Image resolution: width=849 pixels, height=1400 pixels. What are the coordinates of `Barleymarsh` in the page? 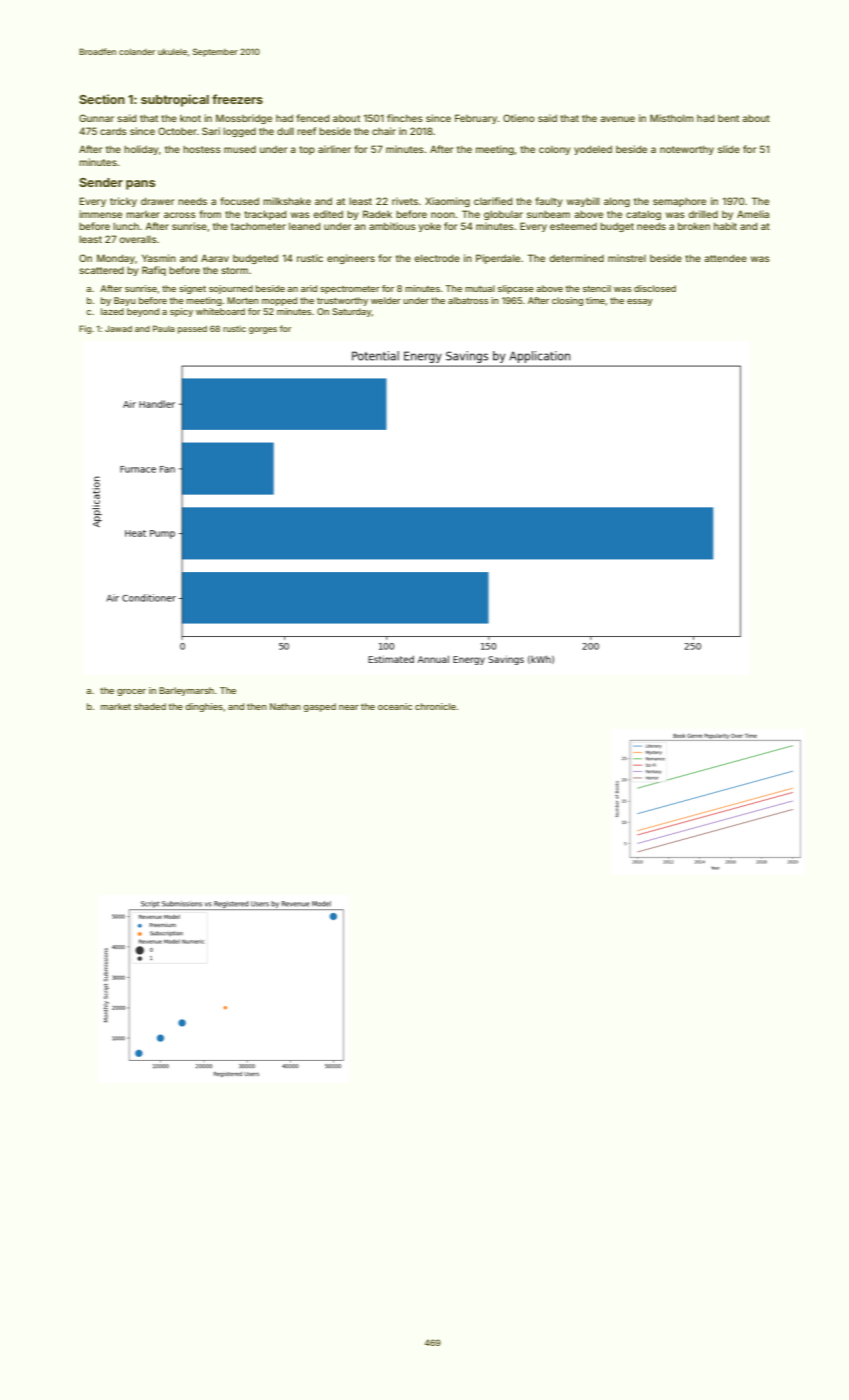 It's located at (186, 691).
